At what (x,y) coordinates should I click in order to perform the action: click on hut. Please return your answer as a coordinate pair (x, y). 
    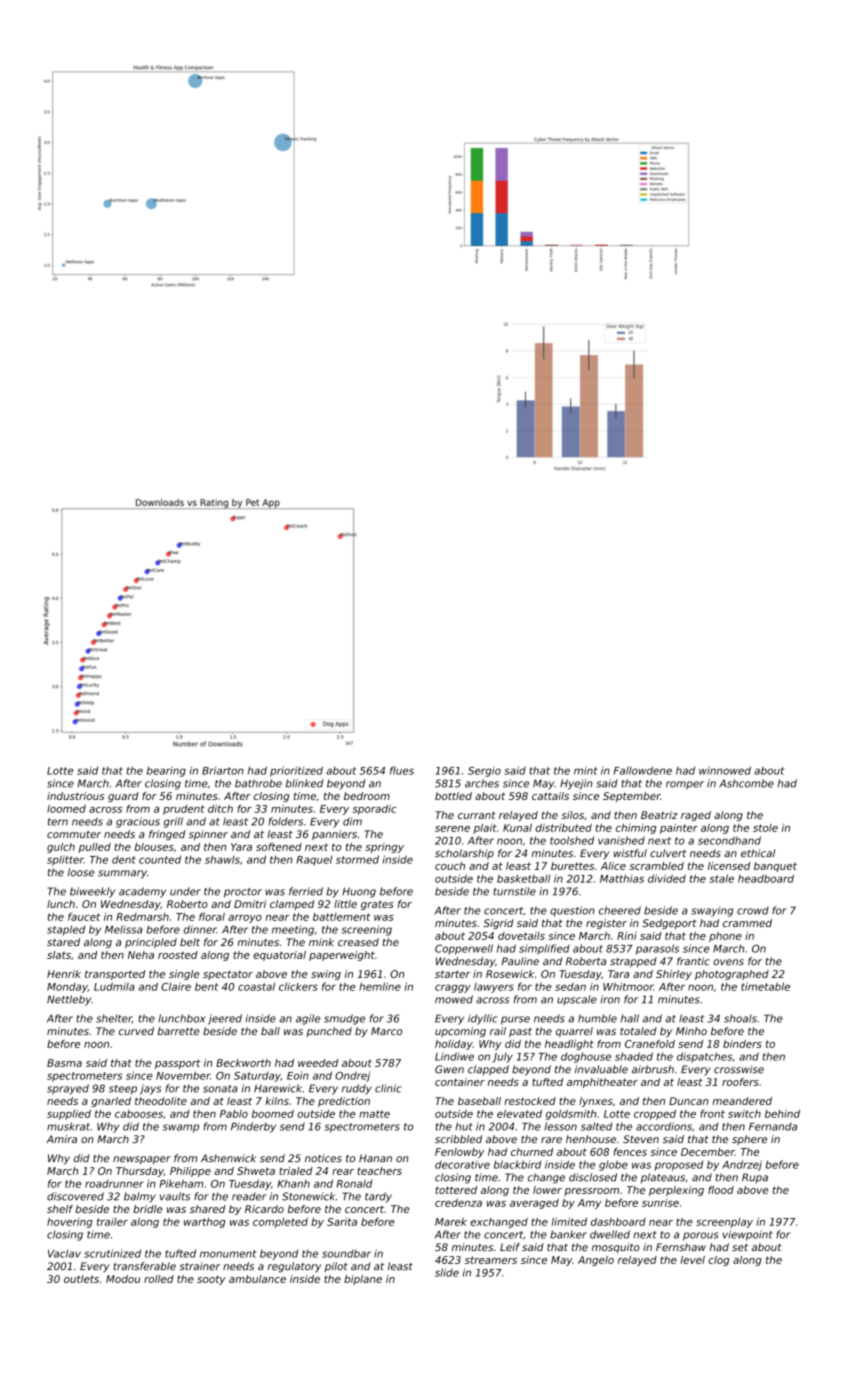
    Looking at the image, I should click on (464, 1126).
